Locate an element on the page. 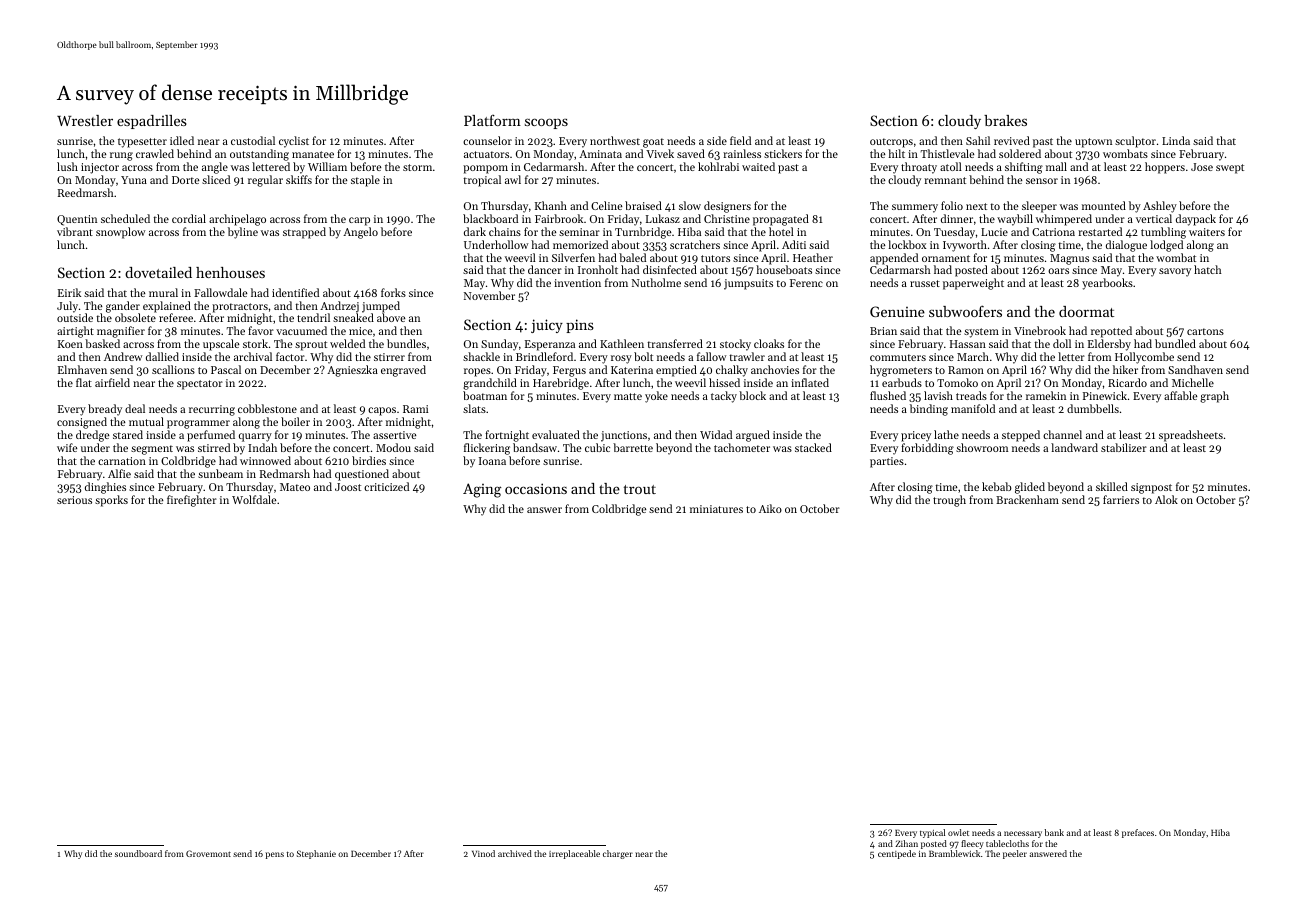 The image size is (1308, 924). brakes is located at coordinates (1005, 120).
